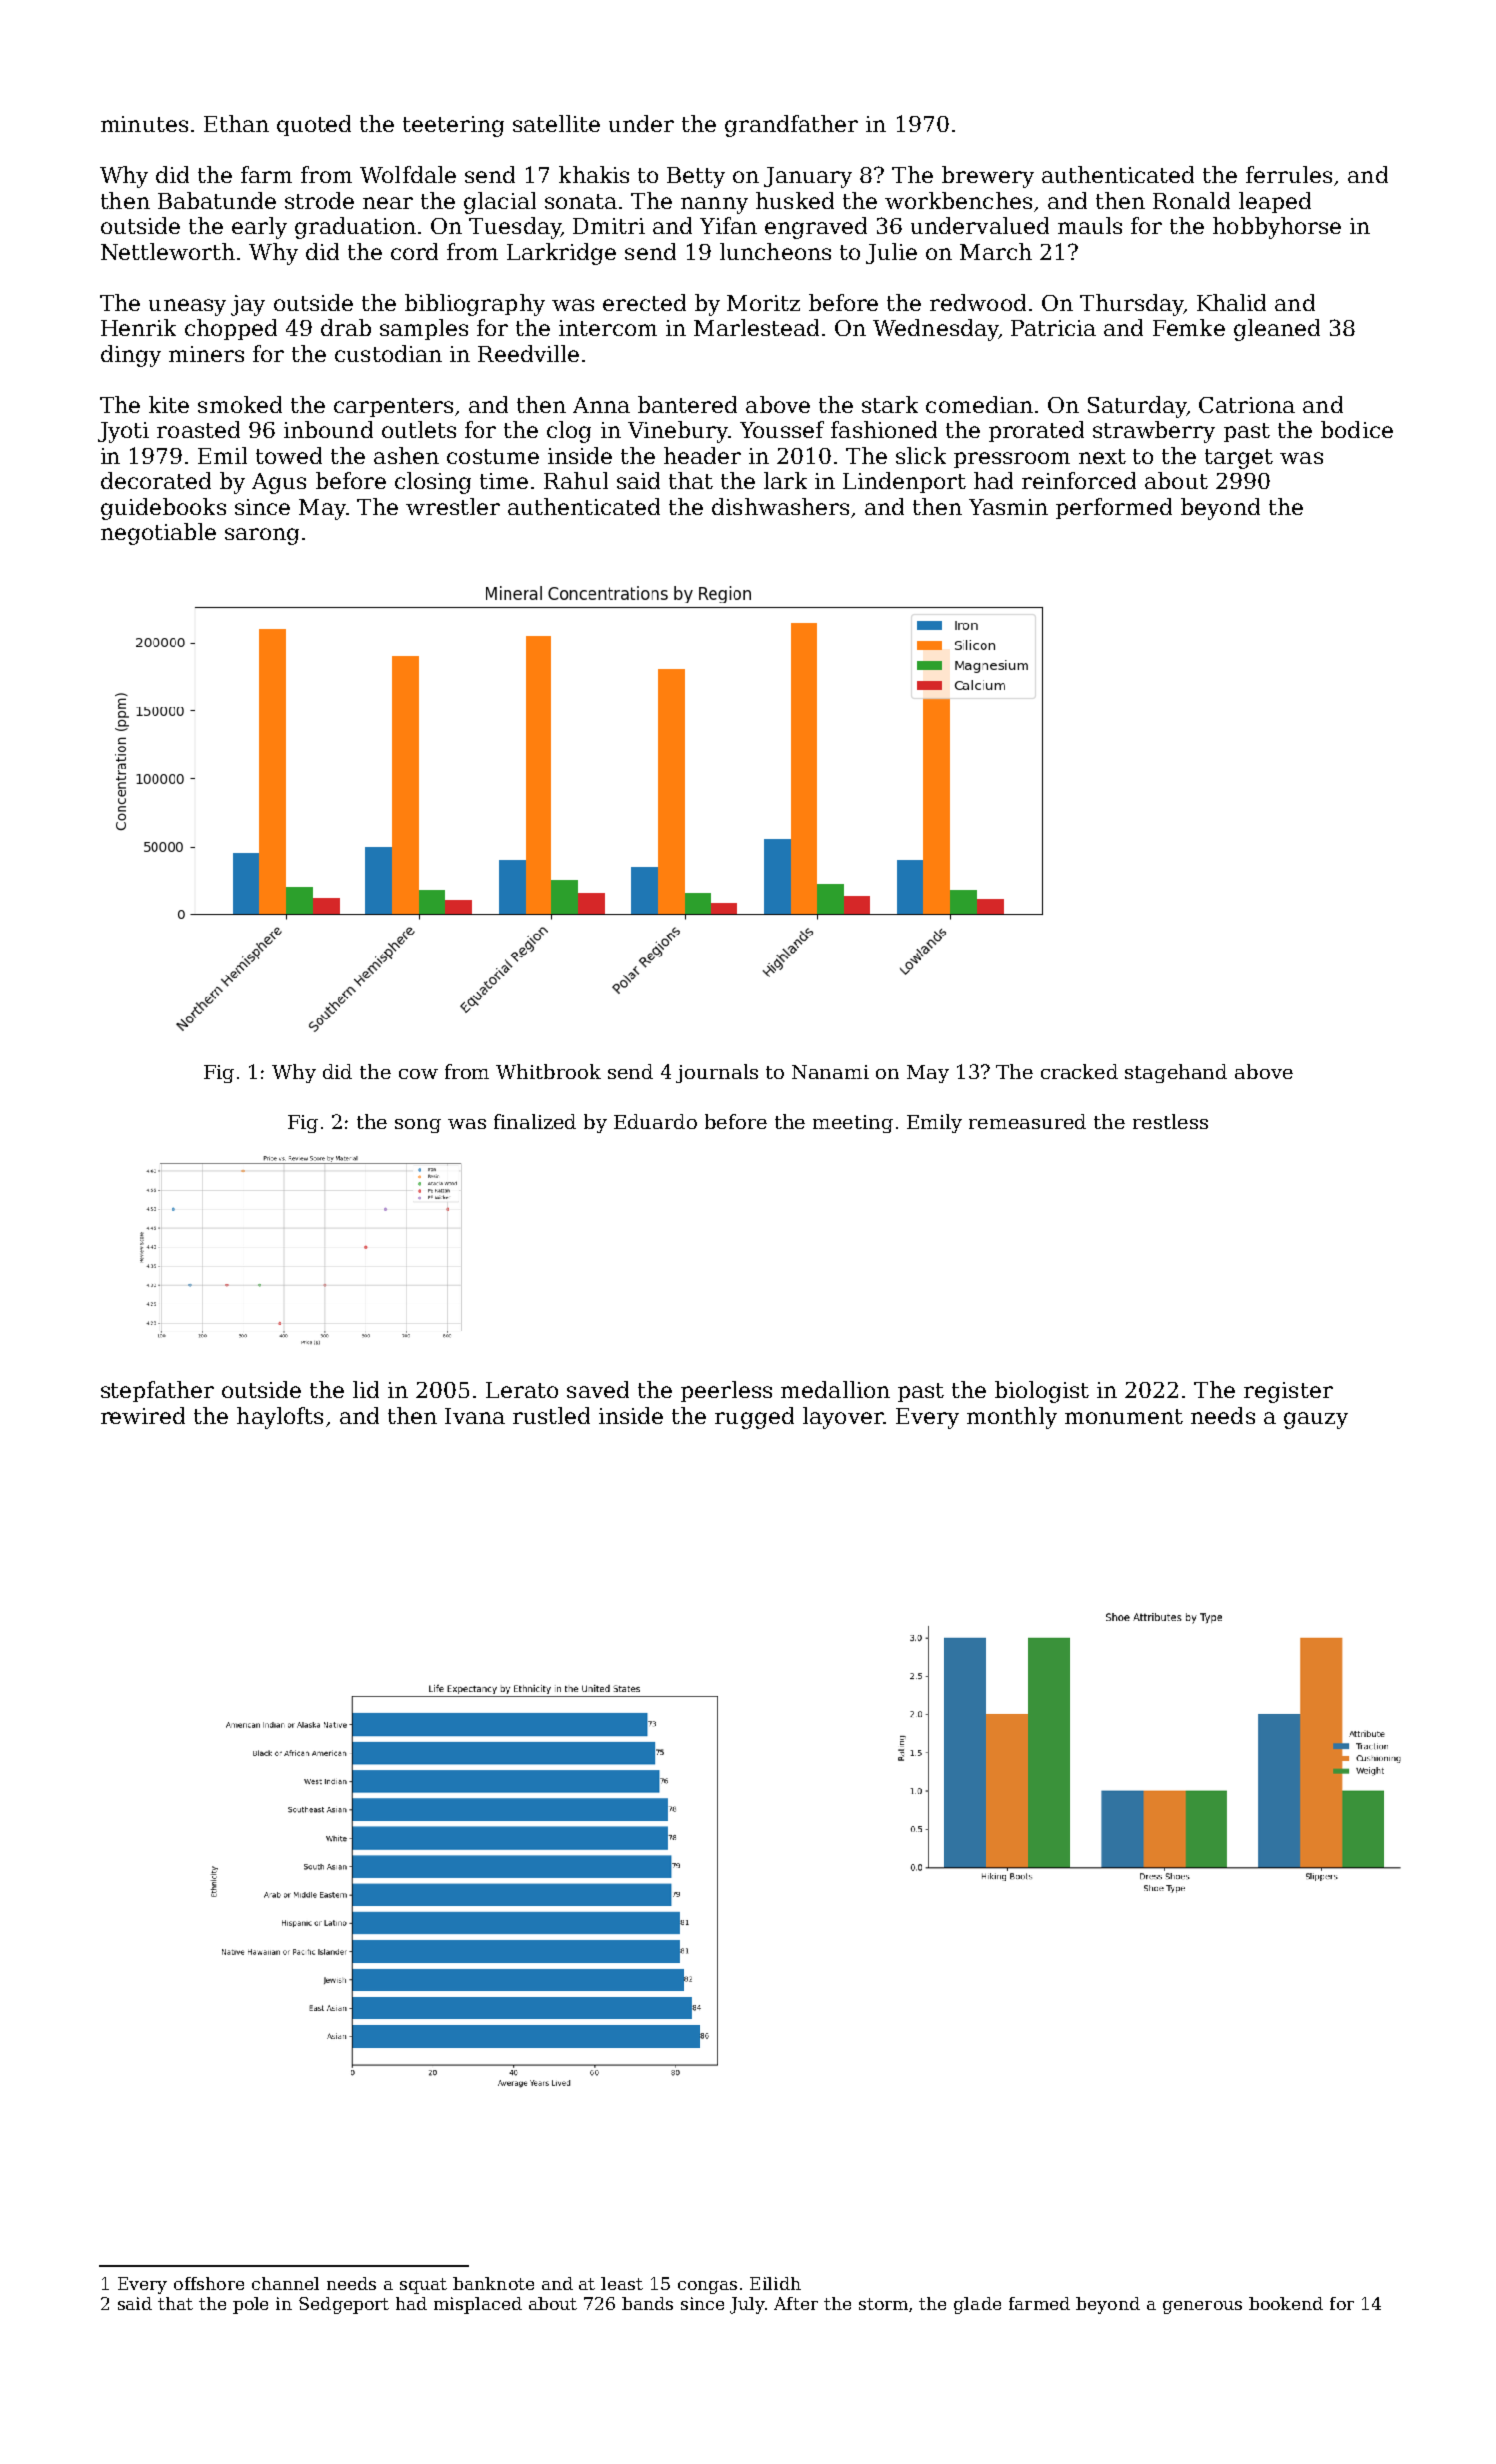 The image size is (1496, 2464). Describe the element at coordinates (1124, 1416) in the document. I see `monument` at that location.
